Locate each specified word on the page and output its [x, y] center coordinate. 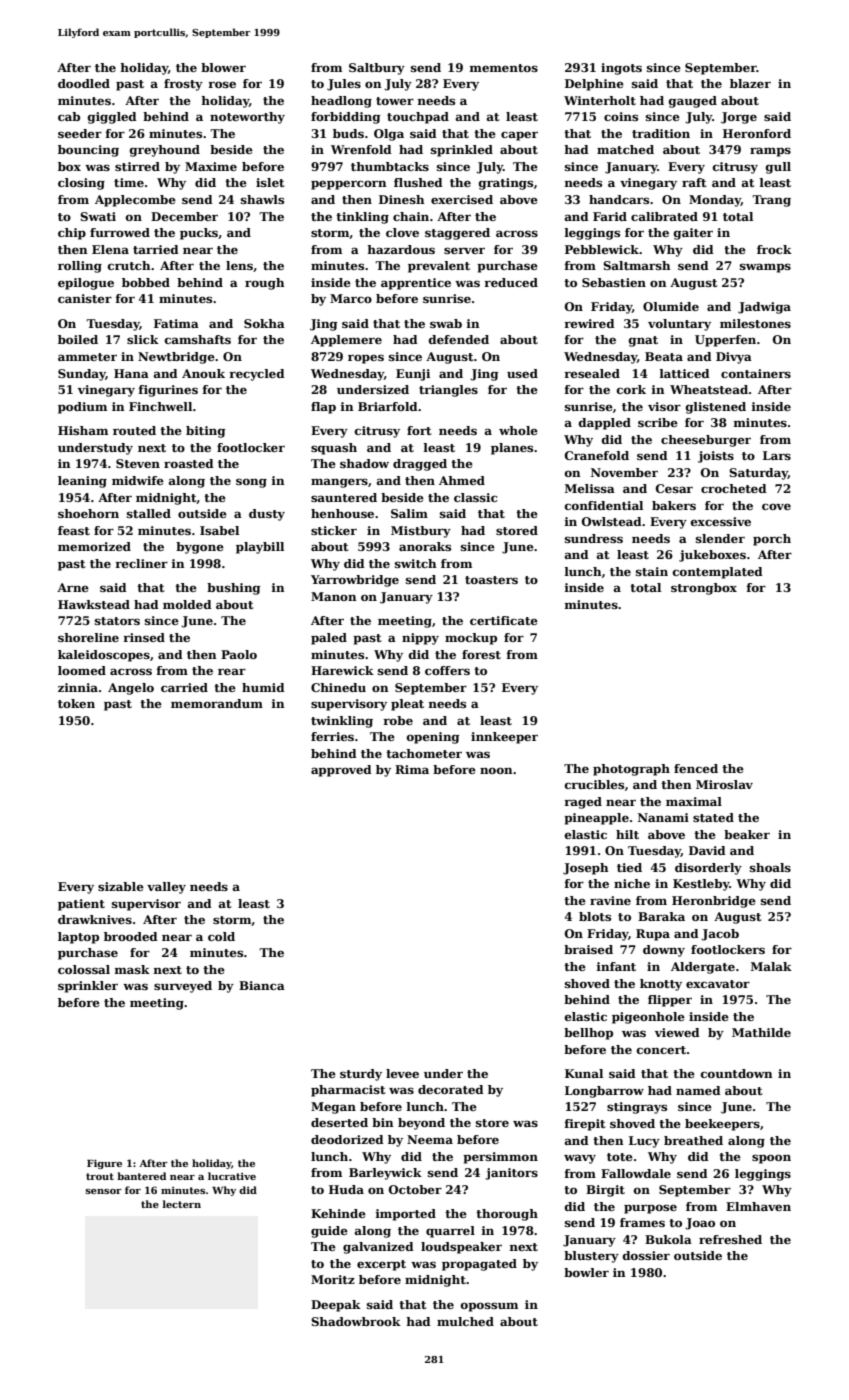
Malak [771, 966]
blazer [750, 83]
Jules [344, 85]
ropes [366, 359]
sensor [103, 1191]
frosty [183, 85]
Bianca [262, 985]
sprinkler [88, 987]
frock [774, 249]
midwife [138, 480]
